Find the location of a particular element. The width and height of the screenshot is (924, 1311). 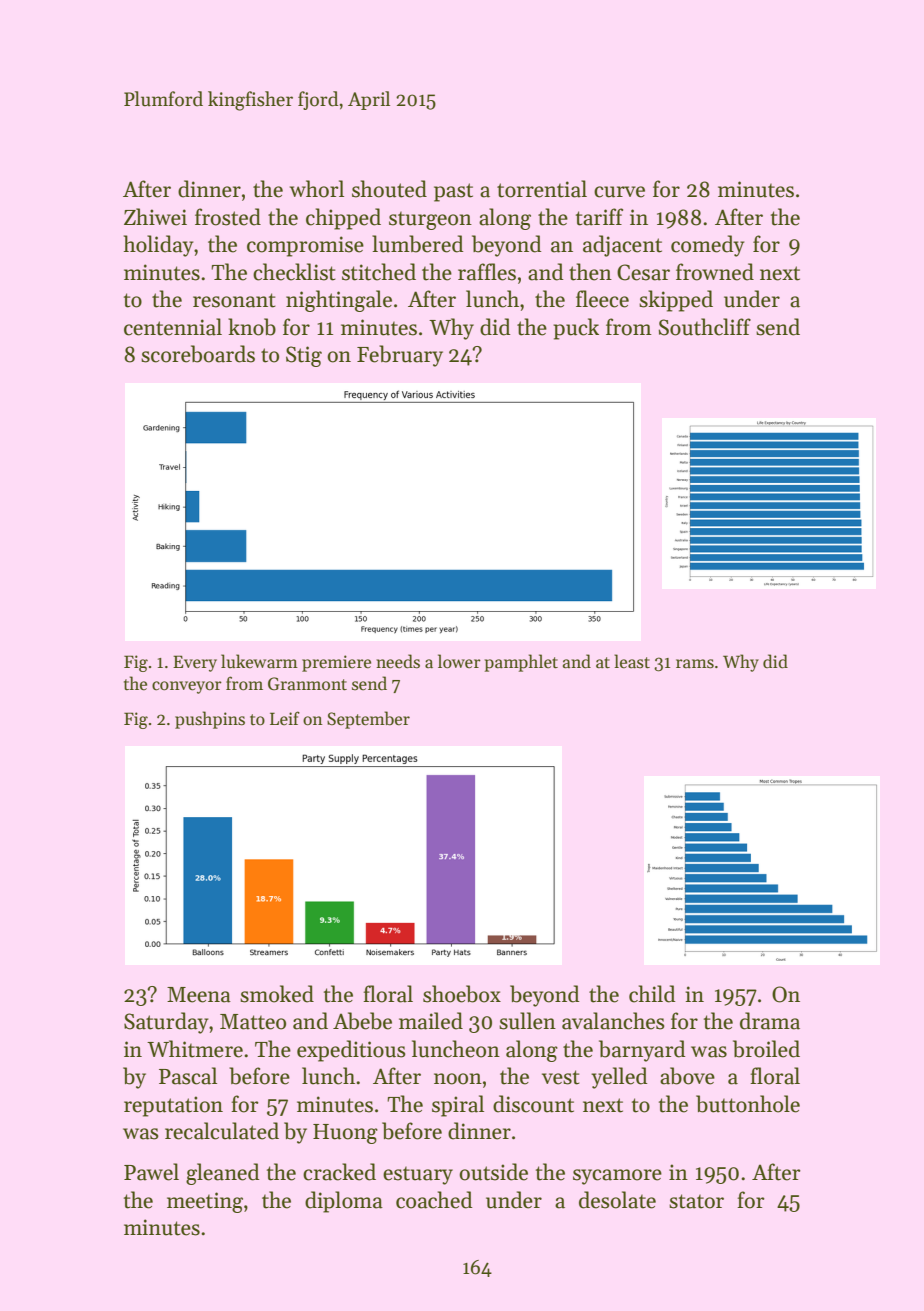

meeting is located at coordinates (205, 1202).
